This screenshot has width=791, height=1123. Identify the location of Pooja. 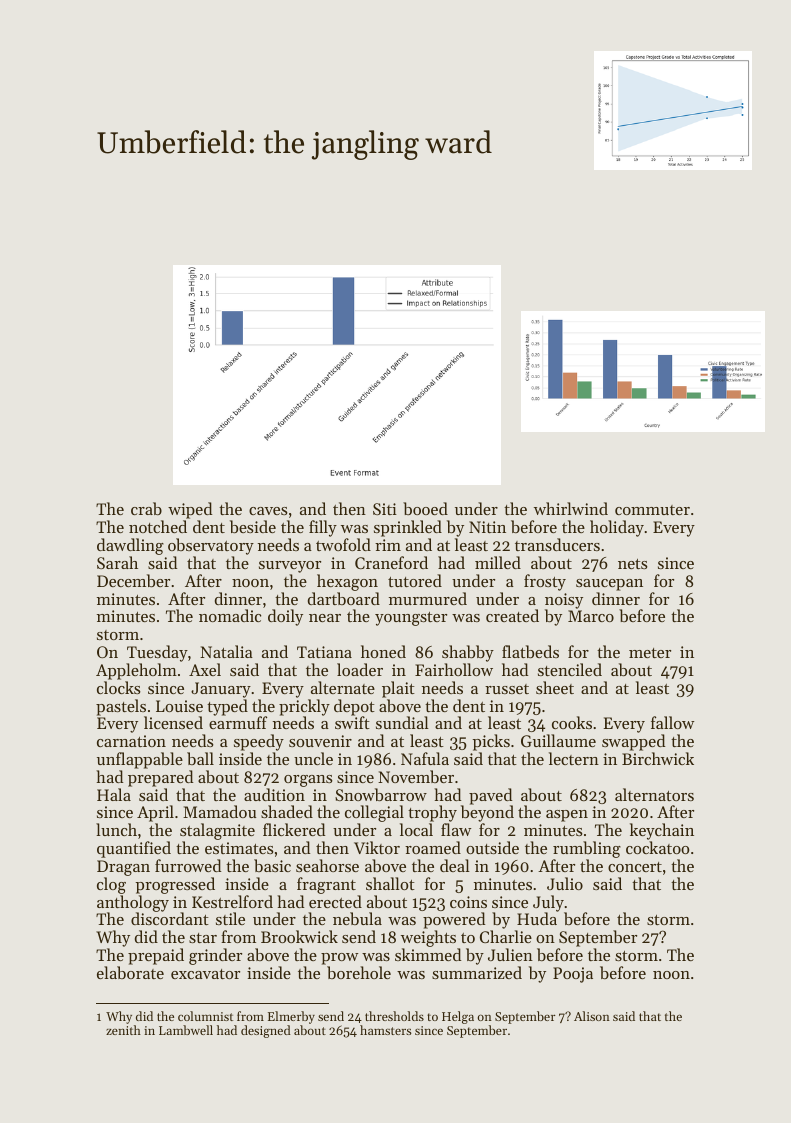
(573, 975).
